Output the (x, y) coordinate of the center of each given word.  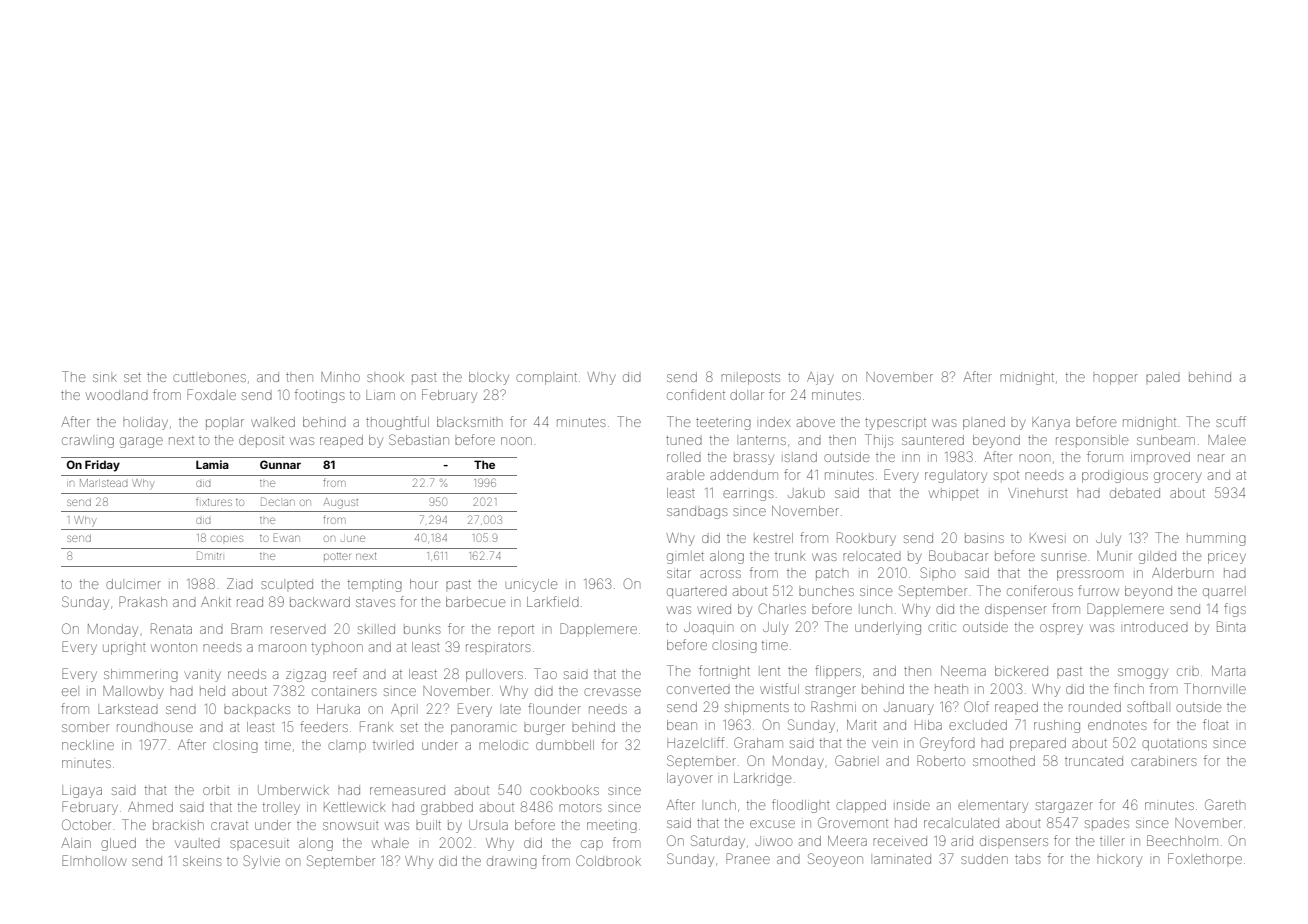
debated (1135, 493)
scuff (1231, 421)
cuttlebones (209, 377)
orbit (216, 790)
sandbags (697, 512)
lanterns (763, 440)
